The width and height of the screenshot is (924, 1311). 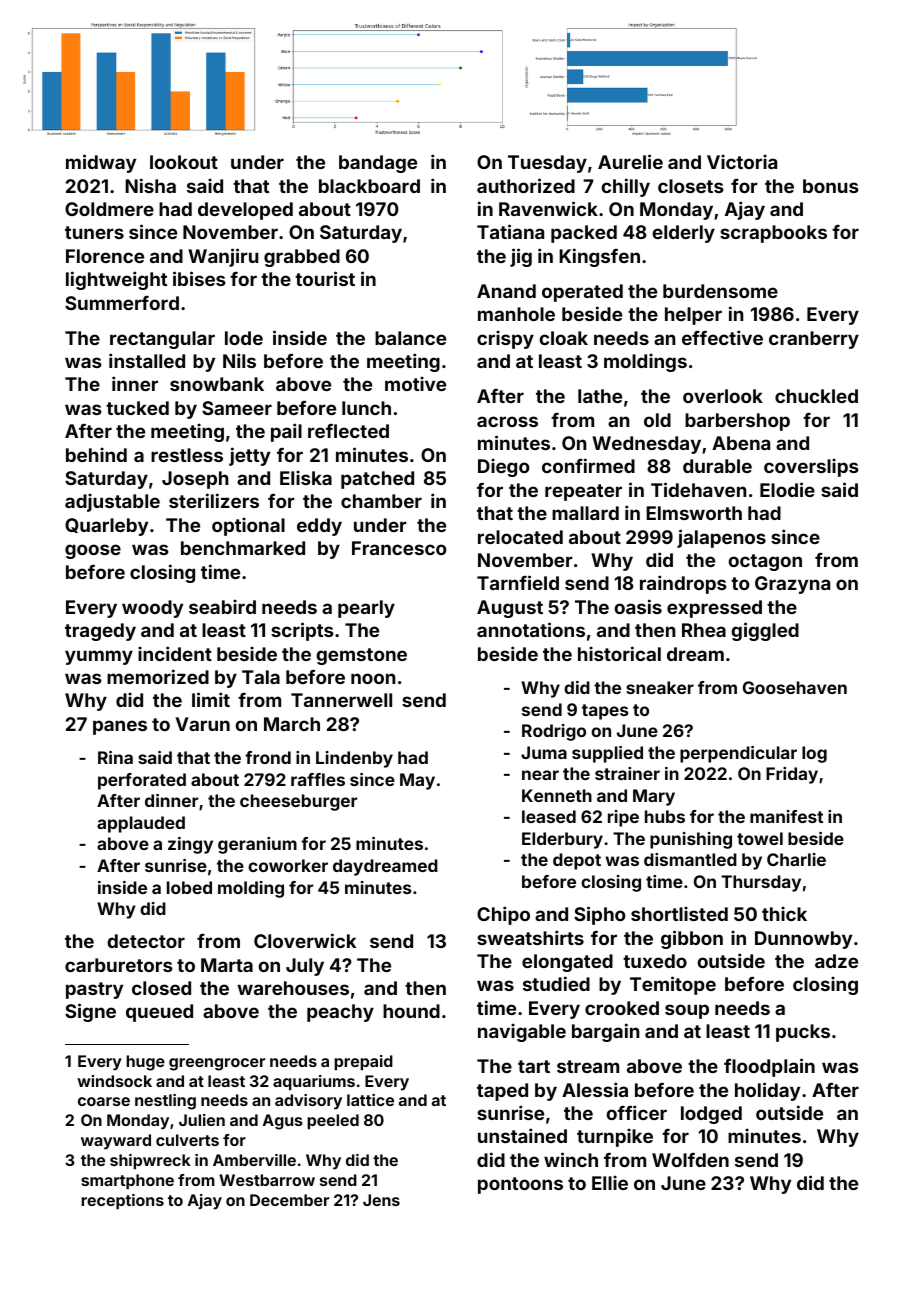 I want to click on mallard, so click(x=585, y=513).
